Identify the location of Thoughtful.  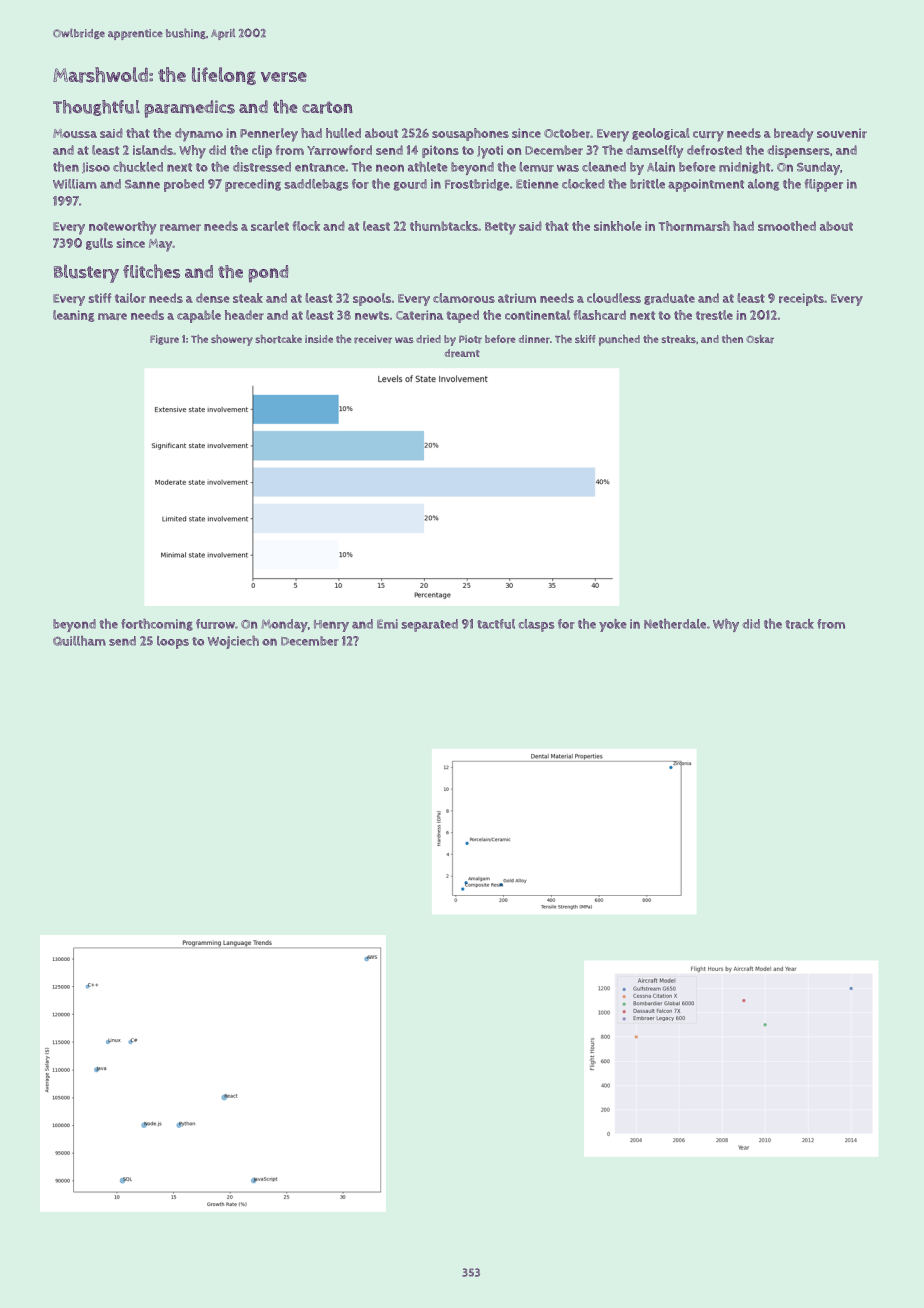
(96, 108).
